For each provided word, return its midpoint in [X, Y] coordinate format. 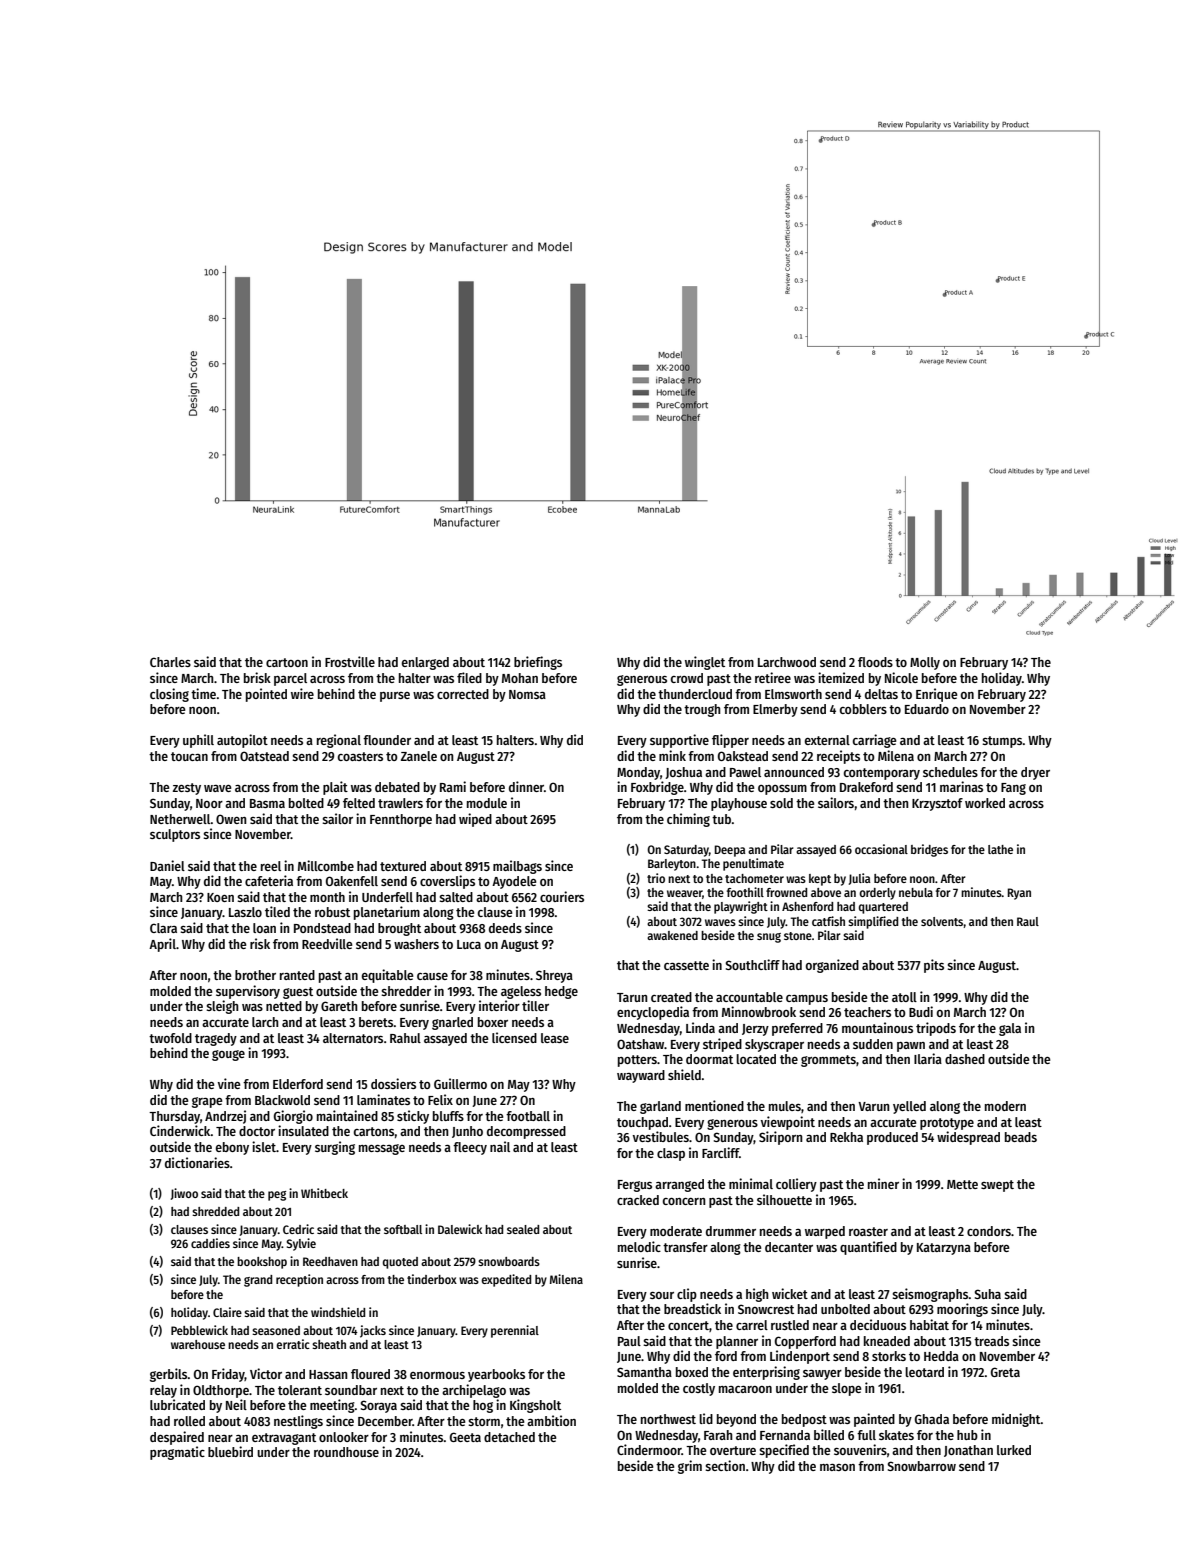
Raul [1028, 921]
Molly [925, 663]
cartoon [287, 662]
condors [989, 1231]
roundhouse [346, 1452]
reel [271, 866]
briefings [538, 663]
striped [722, 1045]
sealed [523, 1229]
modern [1005, 1106]
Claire [227, 1312]
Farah [718, 1435]
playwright [741, 907]
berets [376, 1022]
